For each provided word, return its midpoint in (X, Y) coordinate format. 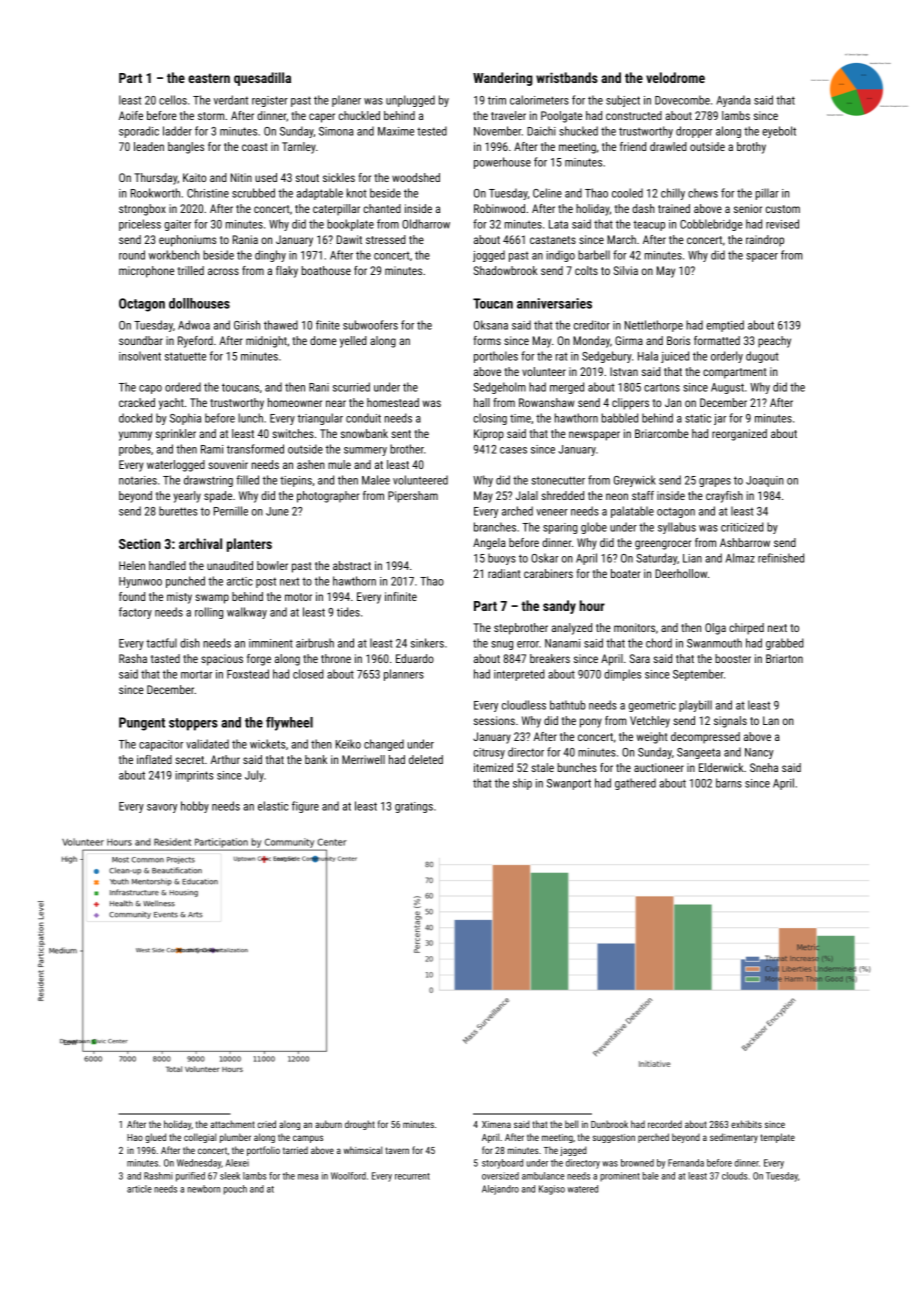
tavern (397, 1150)
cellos (173, 100)
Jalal (527, 495)
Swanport (569, 784)
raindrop (765, 241)
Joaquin (765, 481)
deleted (426, 759)
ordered (183, 387)
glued (155, 1138)
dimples (622, 675)
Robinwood (499, 208)
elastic (273, 806)
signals (730, 722)
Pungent (142, 724)
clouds (734, 1176)
